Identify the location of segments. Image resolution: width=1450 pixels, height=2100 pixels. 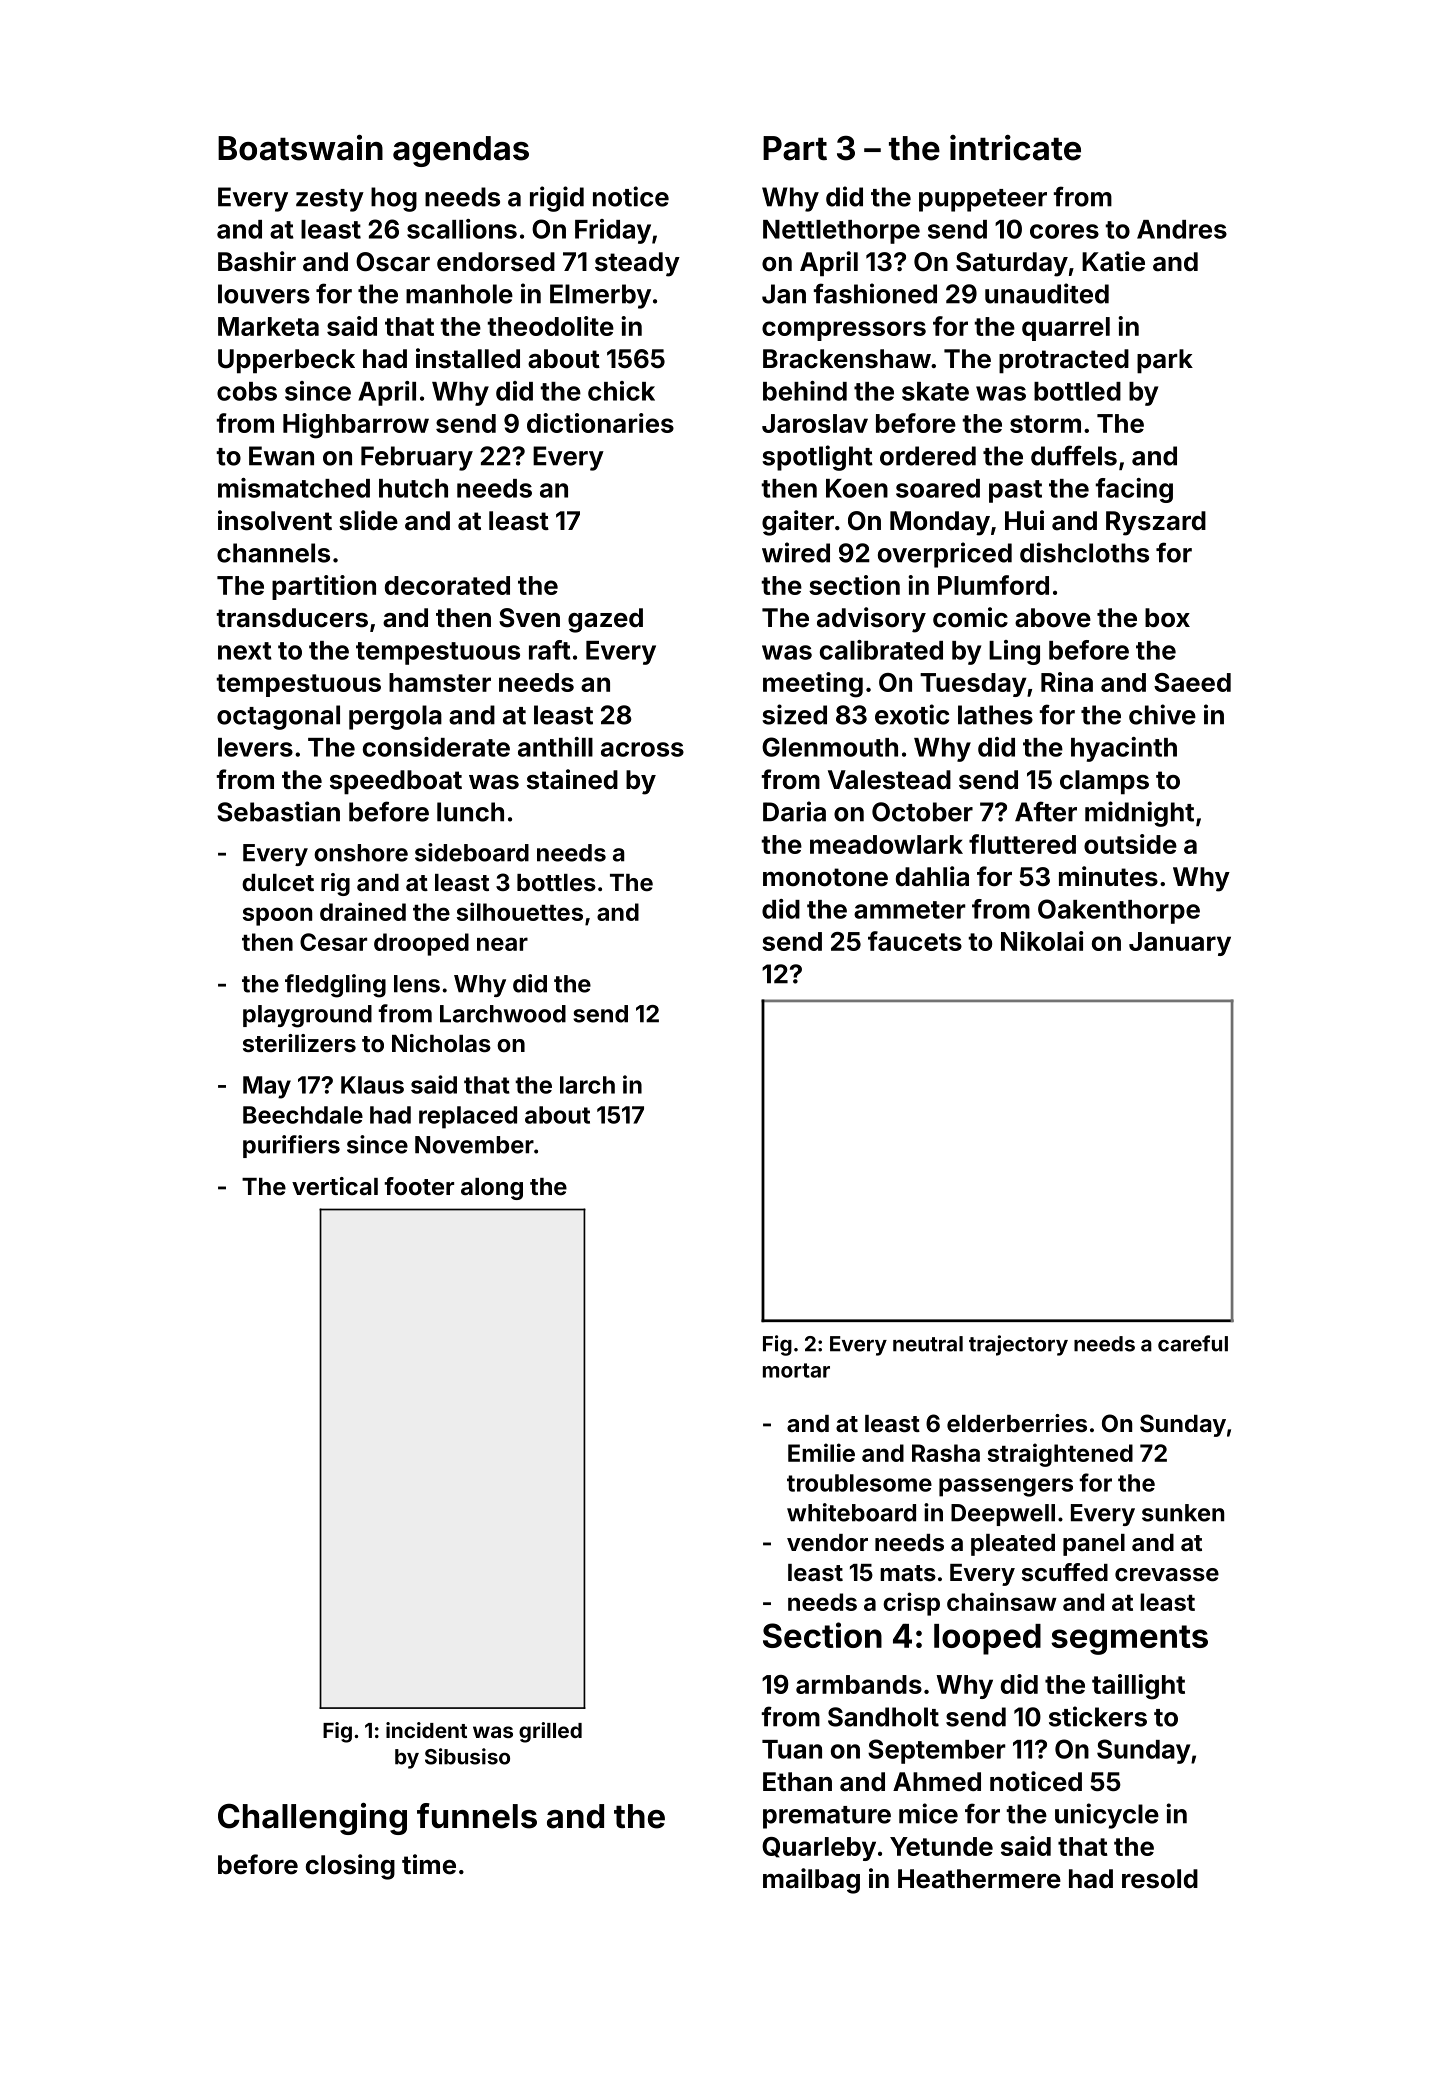
(1129, 1640).
